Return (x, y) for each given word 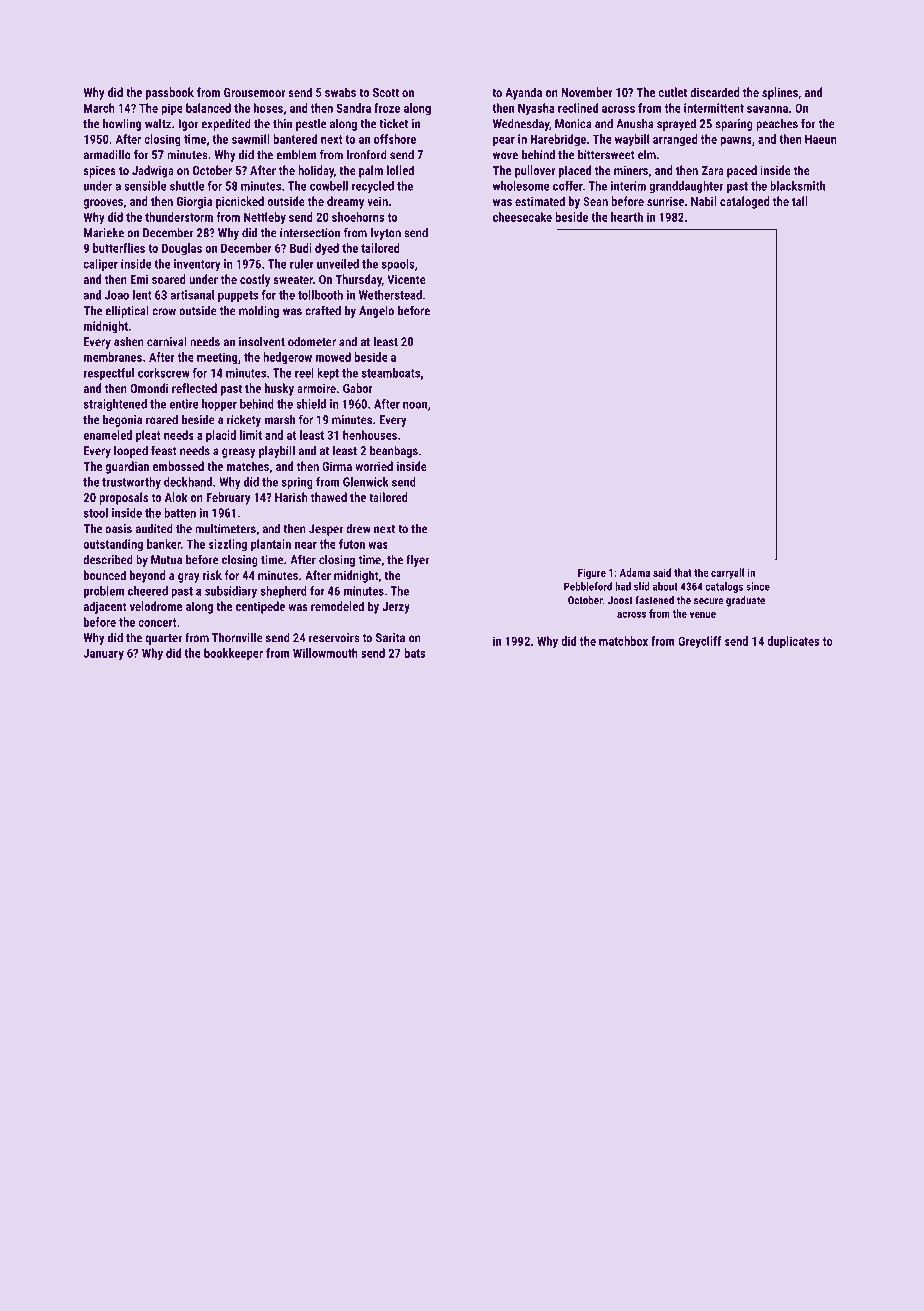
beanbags (394, 452)
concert (157, 622)
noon (415, 405)
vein (377, 201)
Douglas (182, 249)
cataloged (745, 202)
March (99, 108)
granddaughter (686, 187)
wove (505, 156)
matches (248, 466)
